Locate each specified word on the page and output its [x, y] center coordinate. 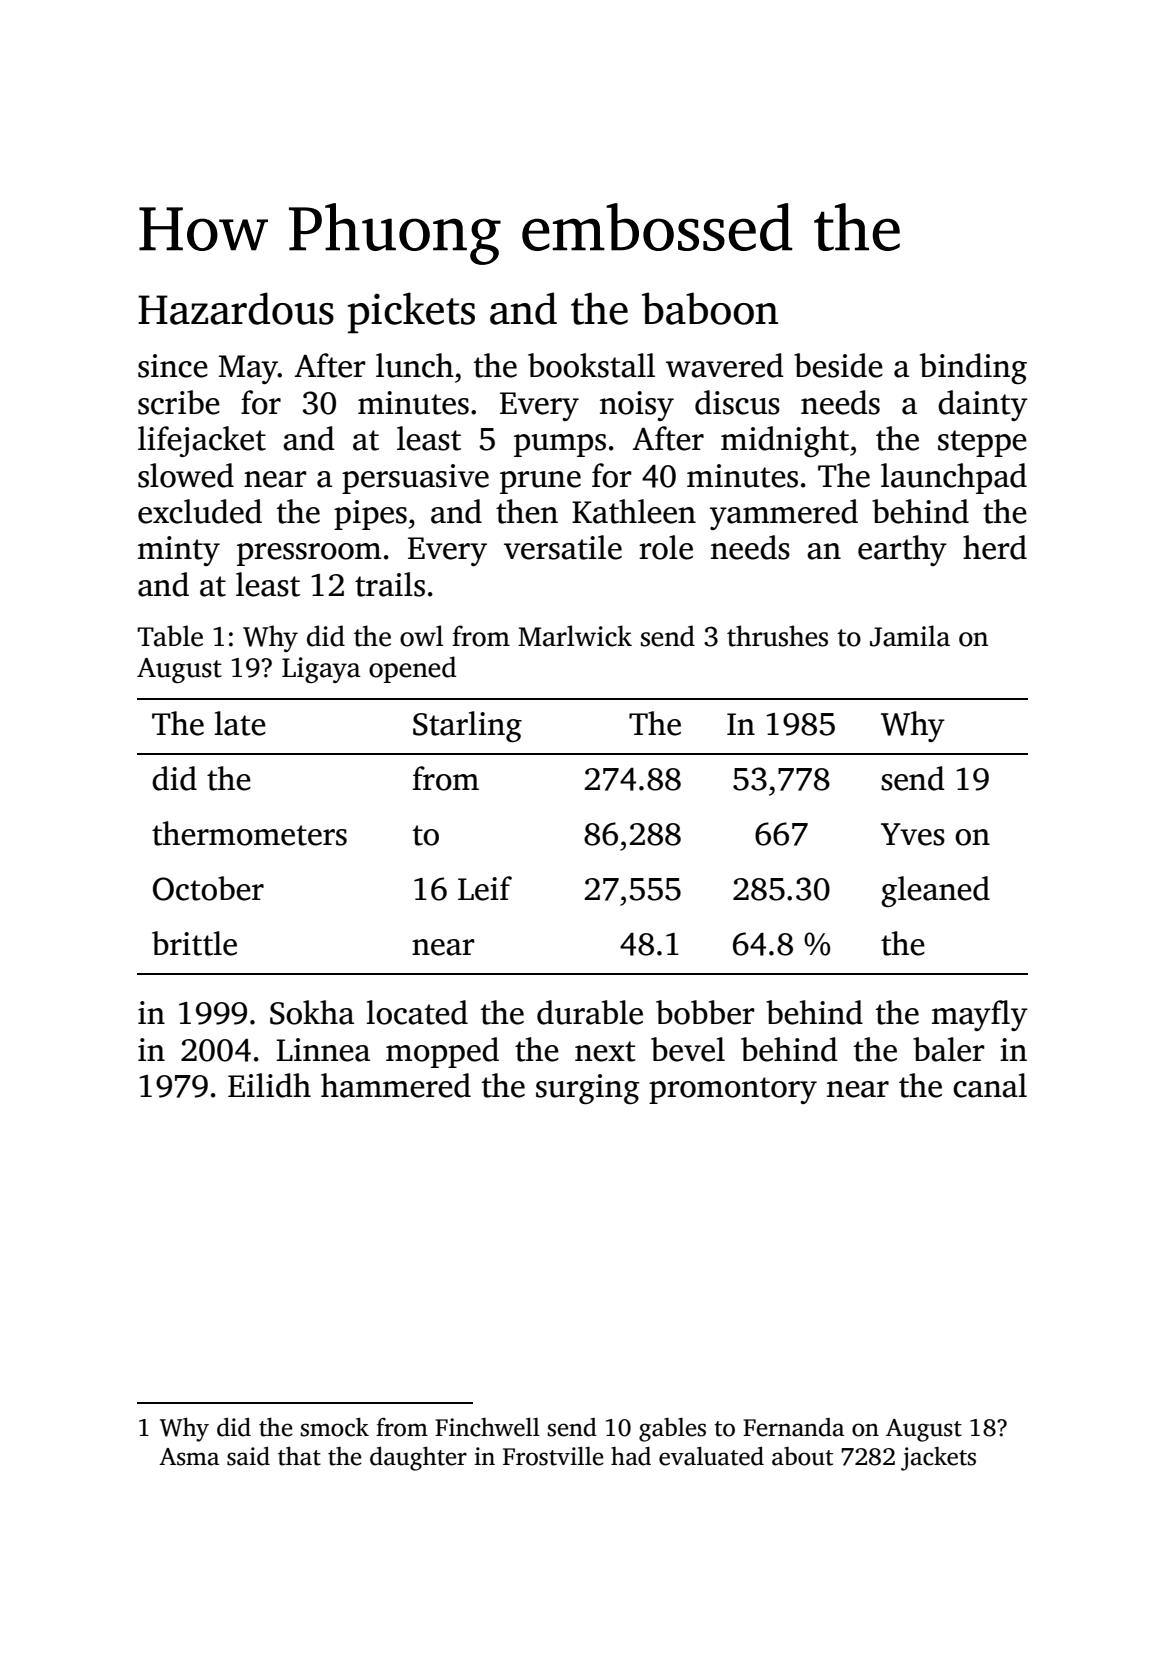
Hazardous [236, 308]
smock [334, 1427]
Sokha [312, 1012]
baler [949, 1049]
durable [590, 1012]
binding [973, 368]
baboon [710, 308]
